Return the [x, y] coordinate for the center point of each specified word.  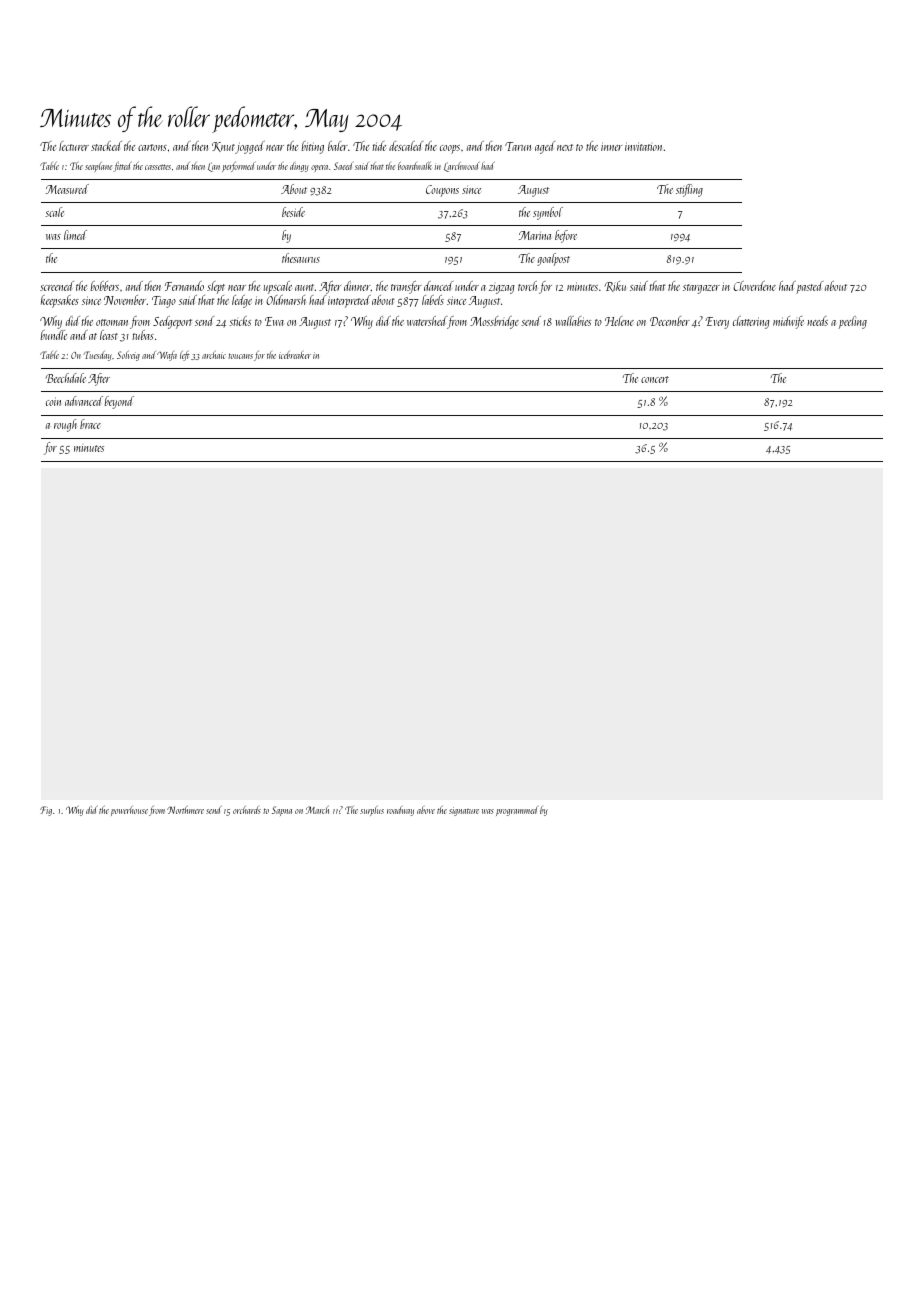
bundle [53, 335]
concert [655, 379]
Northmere [185, 810]
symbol [548, 213]
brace [90, 424]
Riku [615, 286]
